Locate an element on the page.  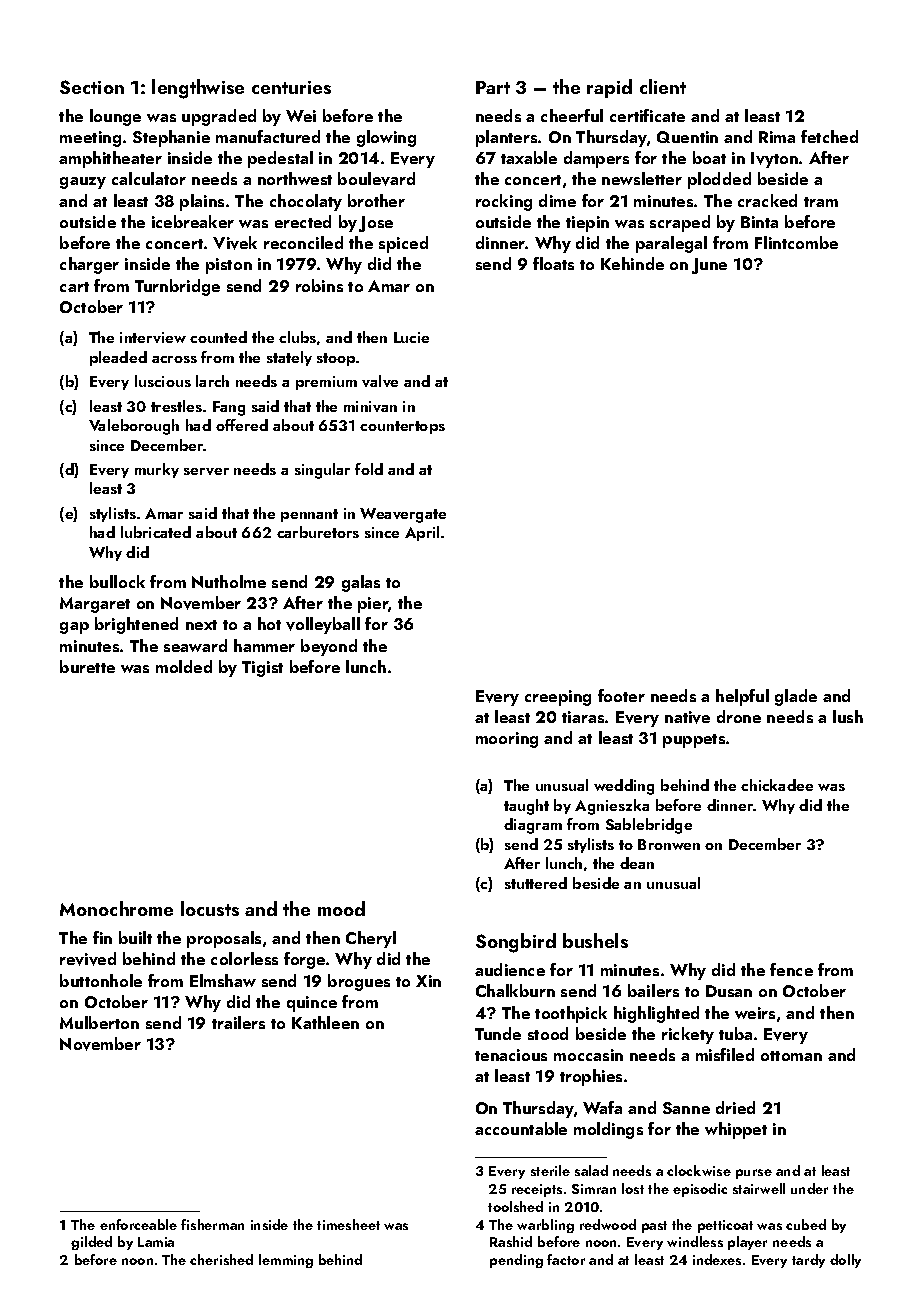
chickadee is located at coordinates (777, 785).
